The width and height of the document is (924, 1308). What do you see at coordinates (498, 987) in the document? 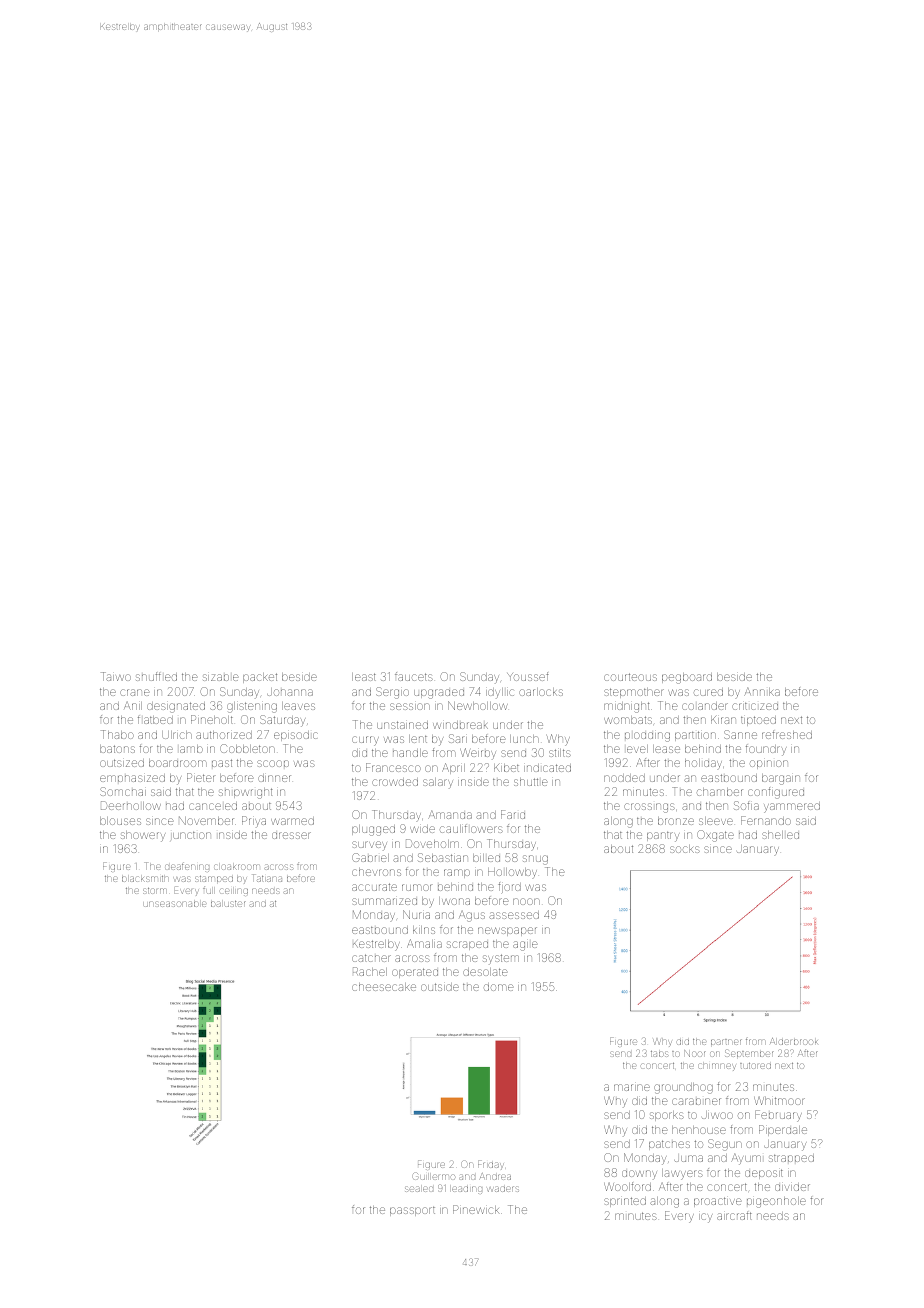
I see `dome` at bounding box center [498, 987].
